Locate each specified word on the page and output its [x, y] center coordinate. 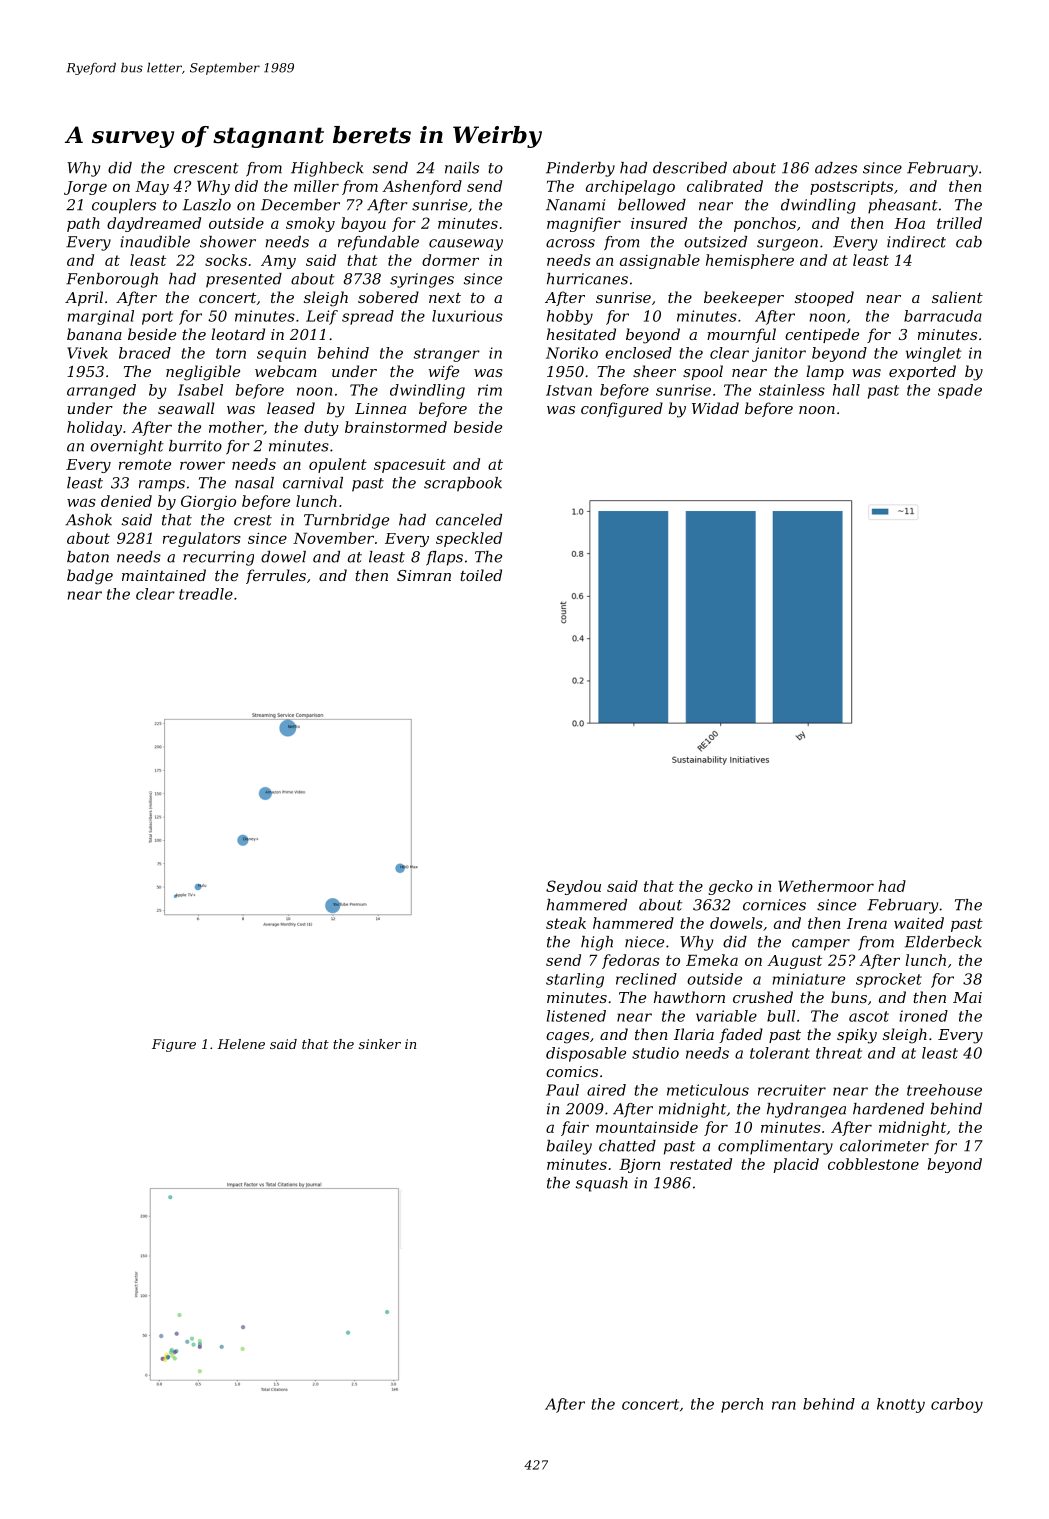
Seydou [573, 887]
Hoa [909, 223]
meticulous [708, 1090]
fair [575, 1128]
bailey [569, 1147]
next [445, 298]
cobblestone [873, 1164]
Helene [241, 1044]
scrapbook [463, 484]
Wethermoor [826, 886]
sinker [380, 1044]
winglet [933, 354]
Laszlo [207, 205]
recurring [218, 558]
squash [602, 1184]
